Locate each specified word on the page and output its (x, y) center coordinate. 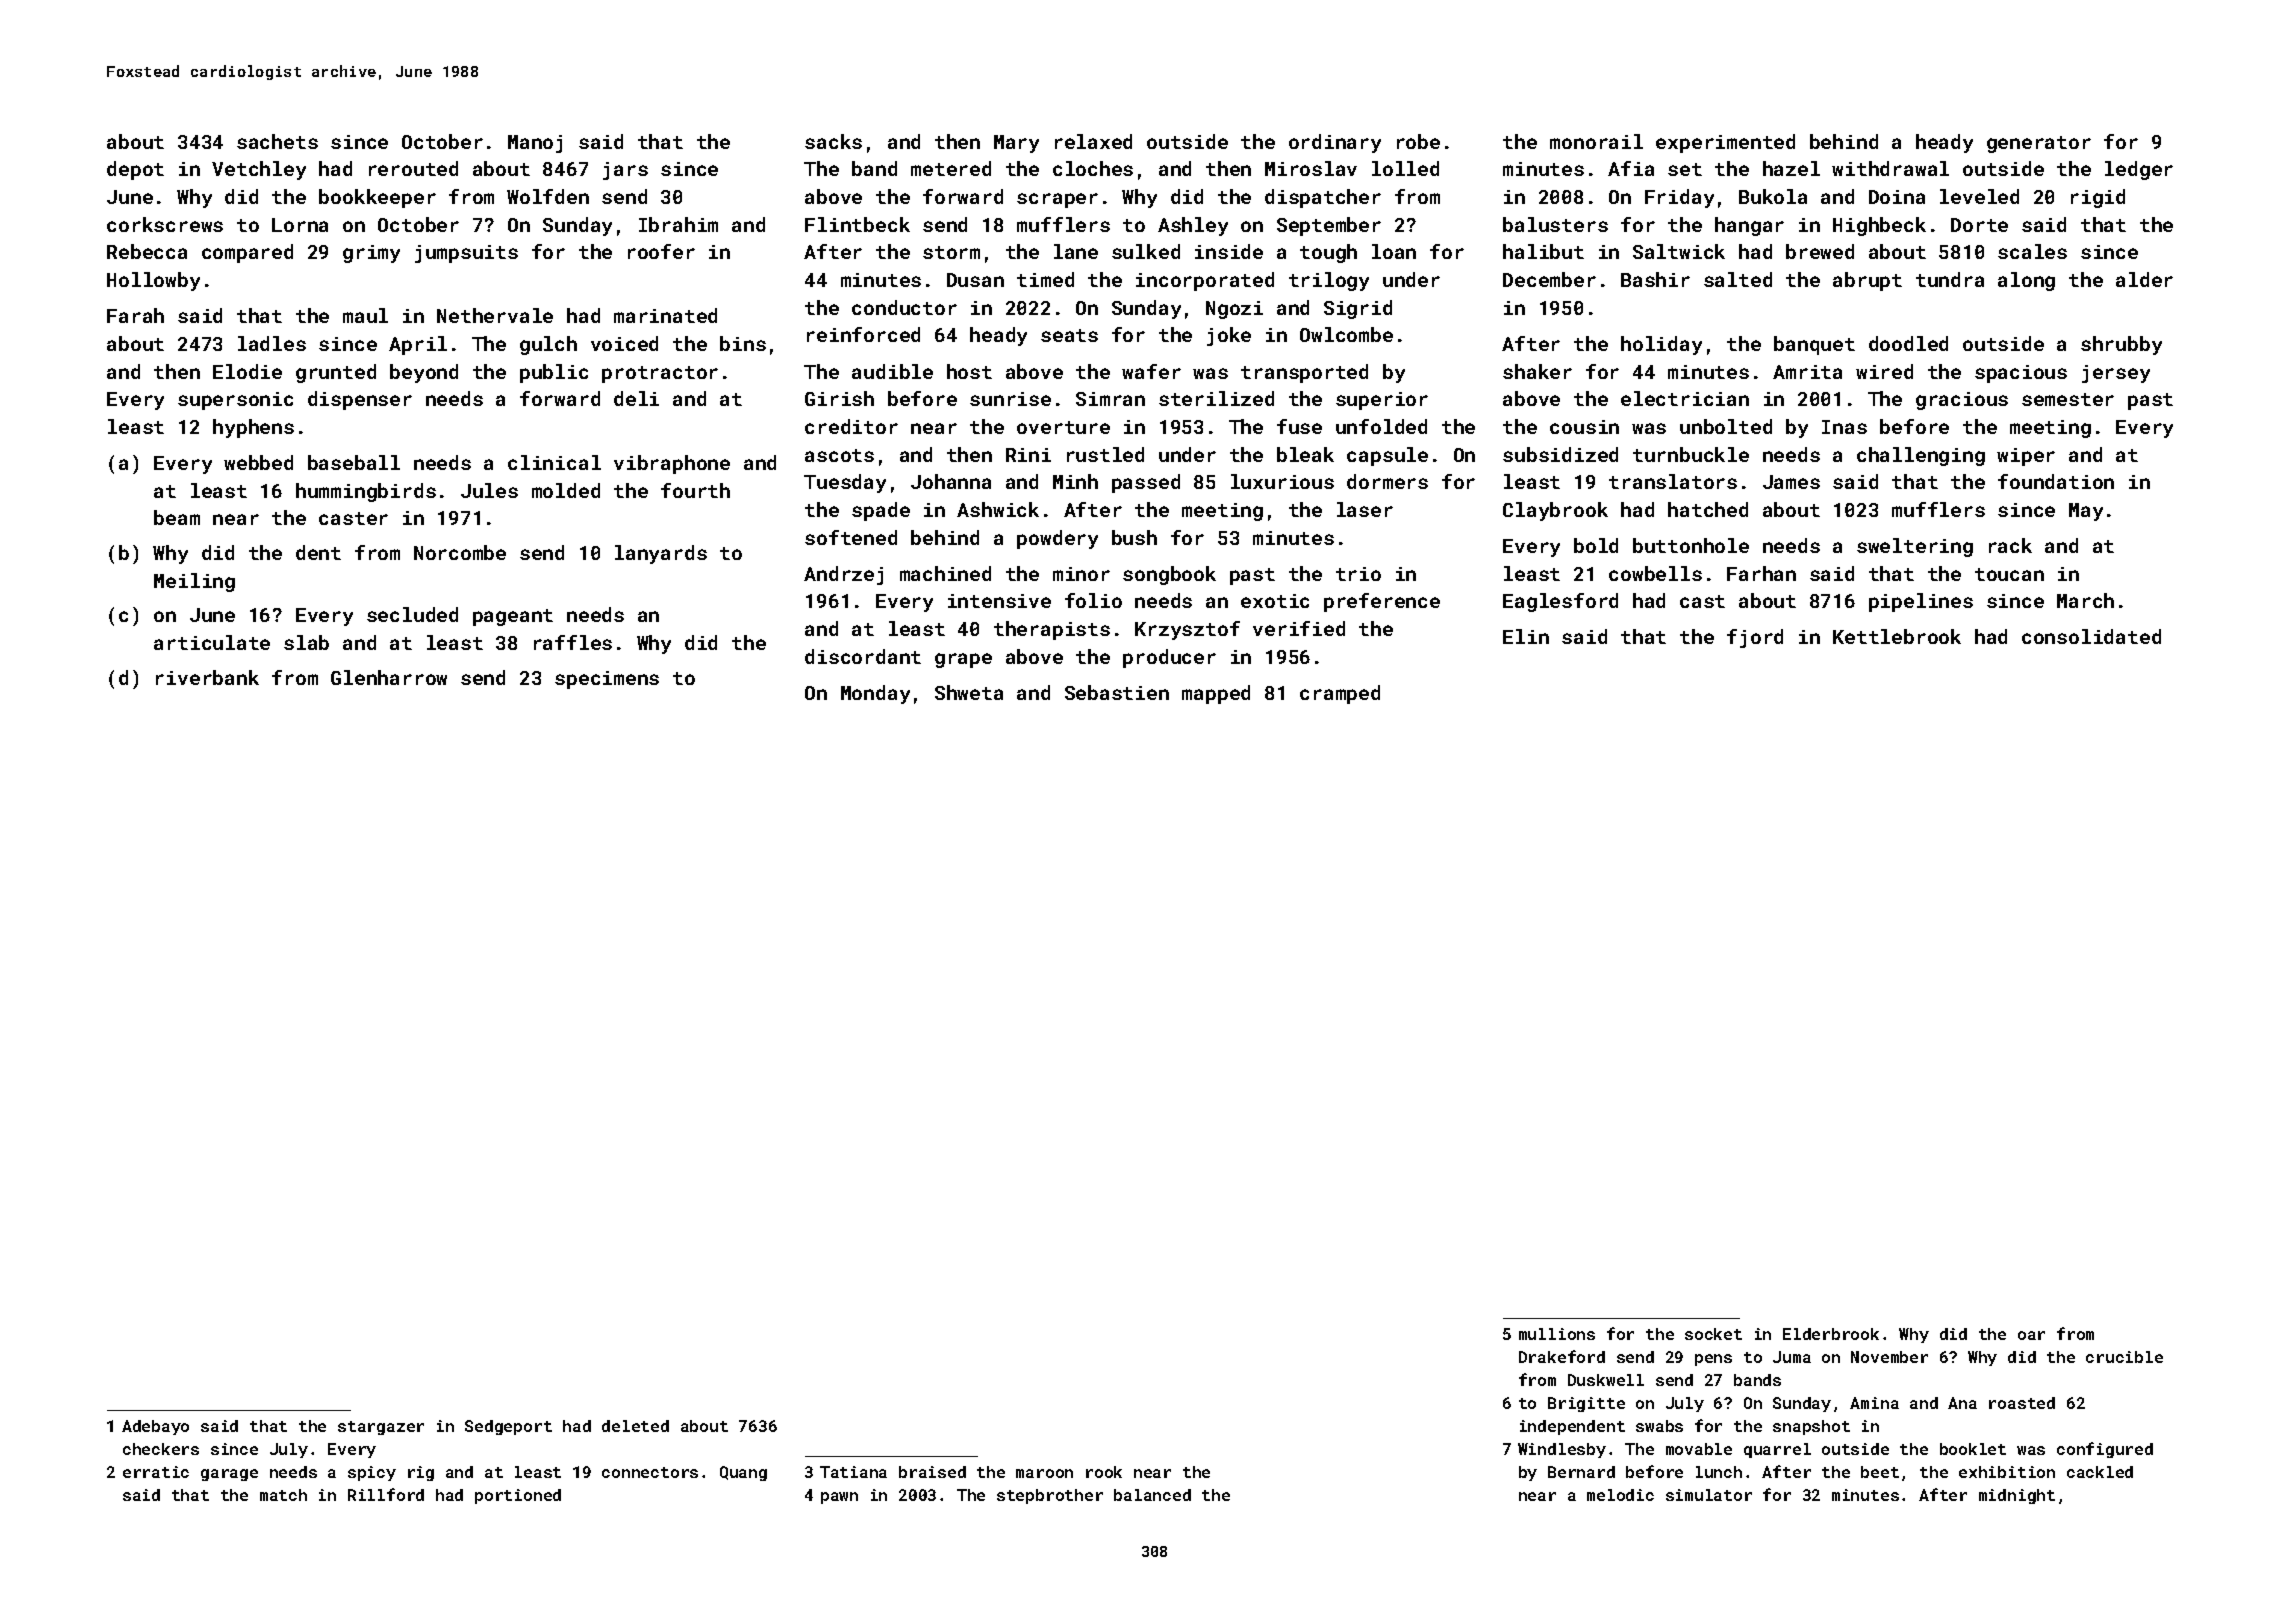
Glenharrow (389, 677)
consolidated (2091, 636)
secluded (412, 614)
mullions (1557, 1334)
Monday (875, 694)
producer (1169, 658)
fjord (1755, 638)
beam (177, 517)
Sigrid (1358, 309)
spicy (372, 1473)
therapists (1052, 630)
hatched (1708, 509)
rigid (2098, 198)
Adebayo (155, 1427)
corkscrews (165, 224)
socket (1713, 1334)
